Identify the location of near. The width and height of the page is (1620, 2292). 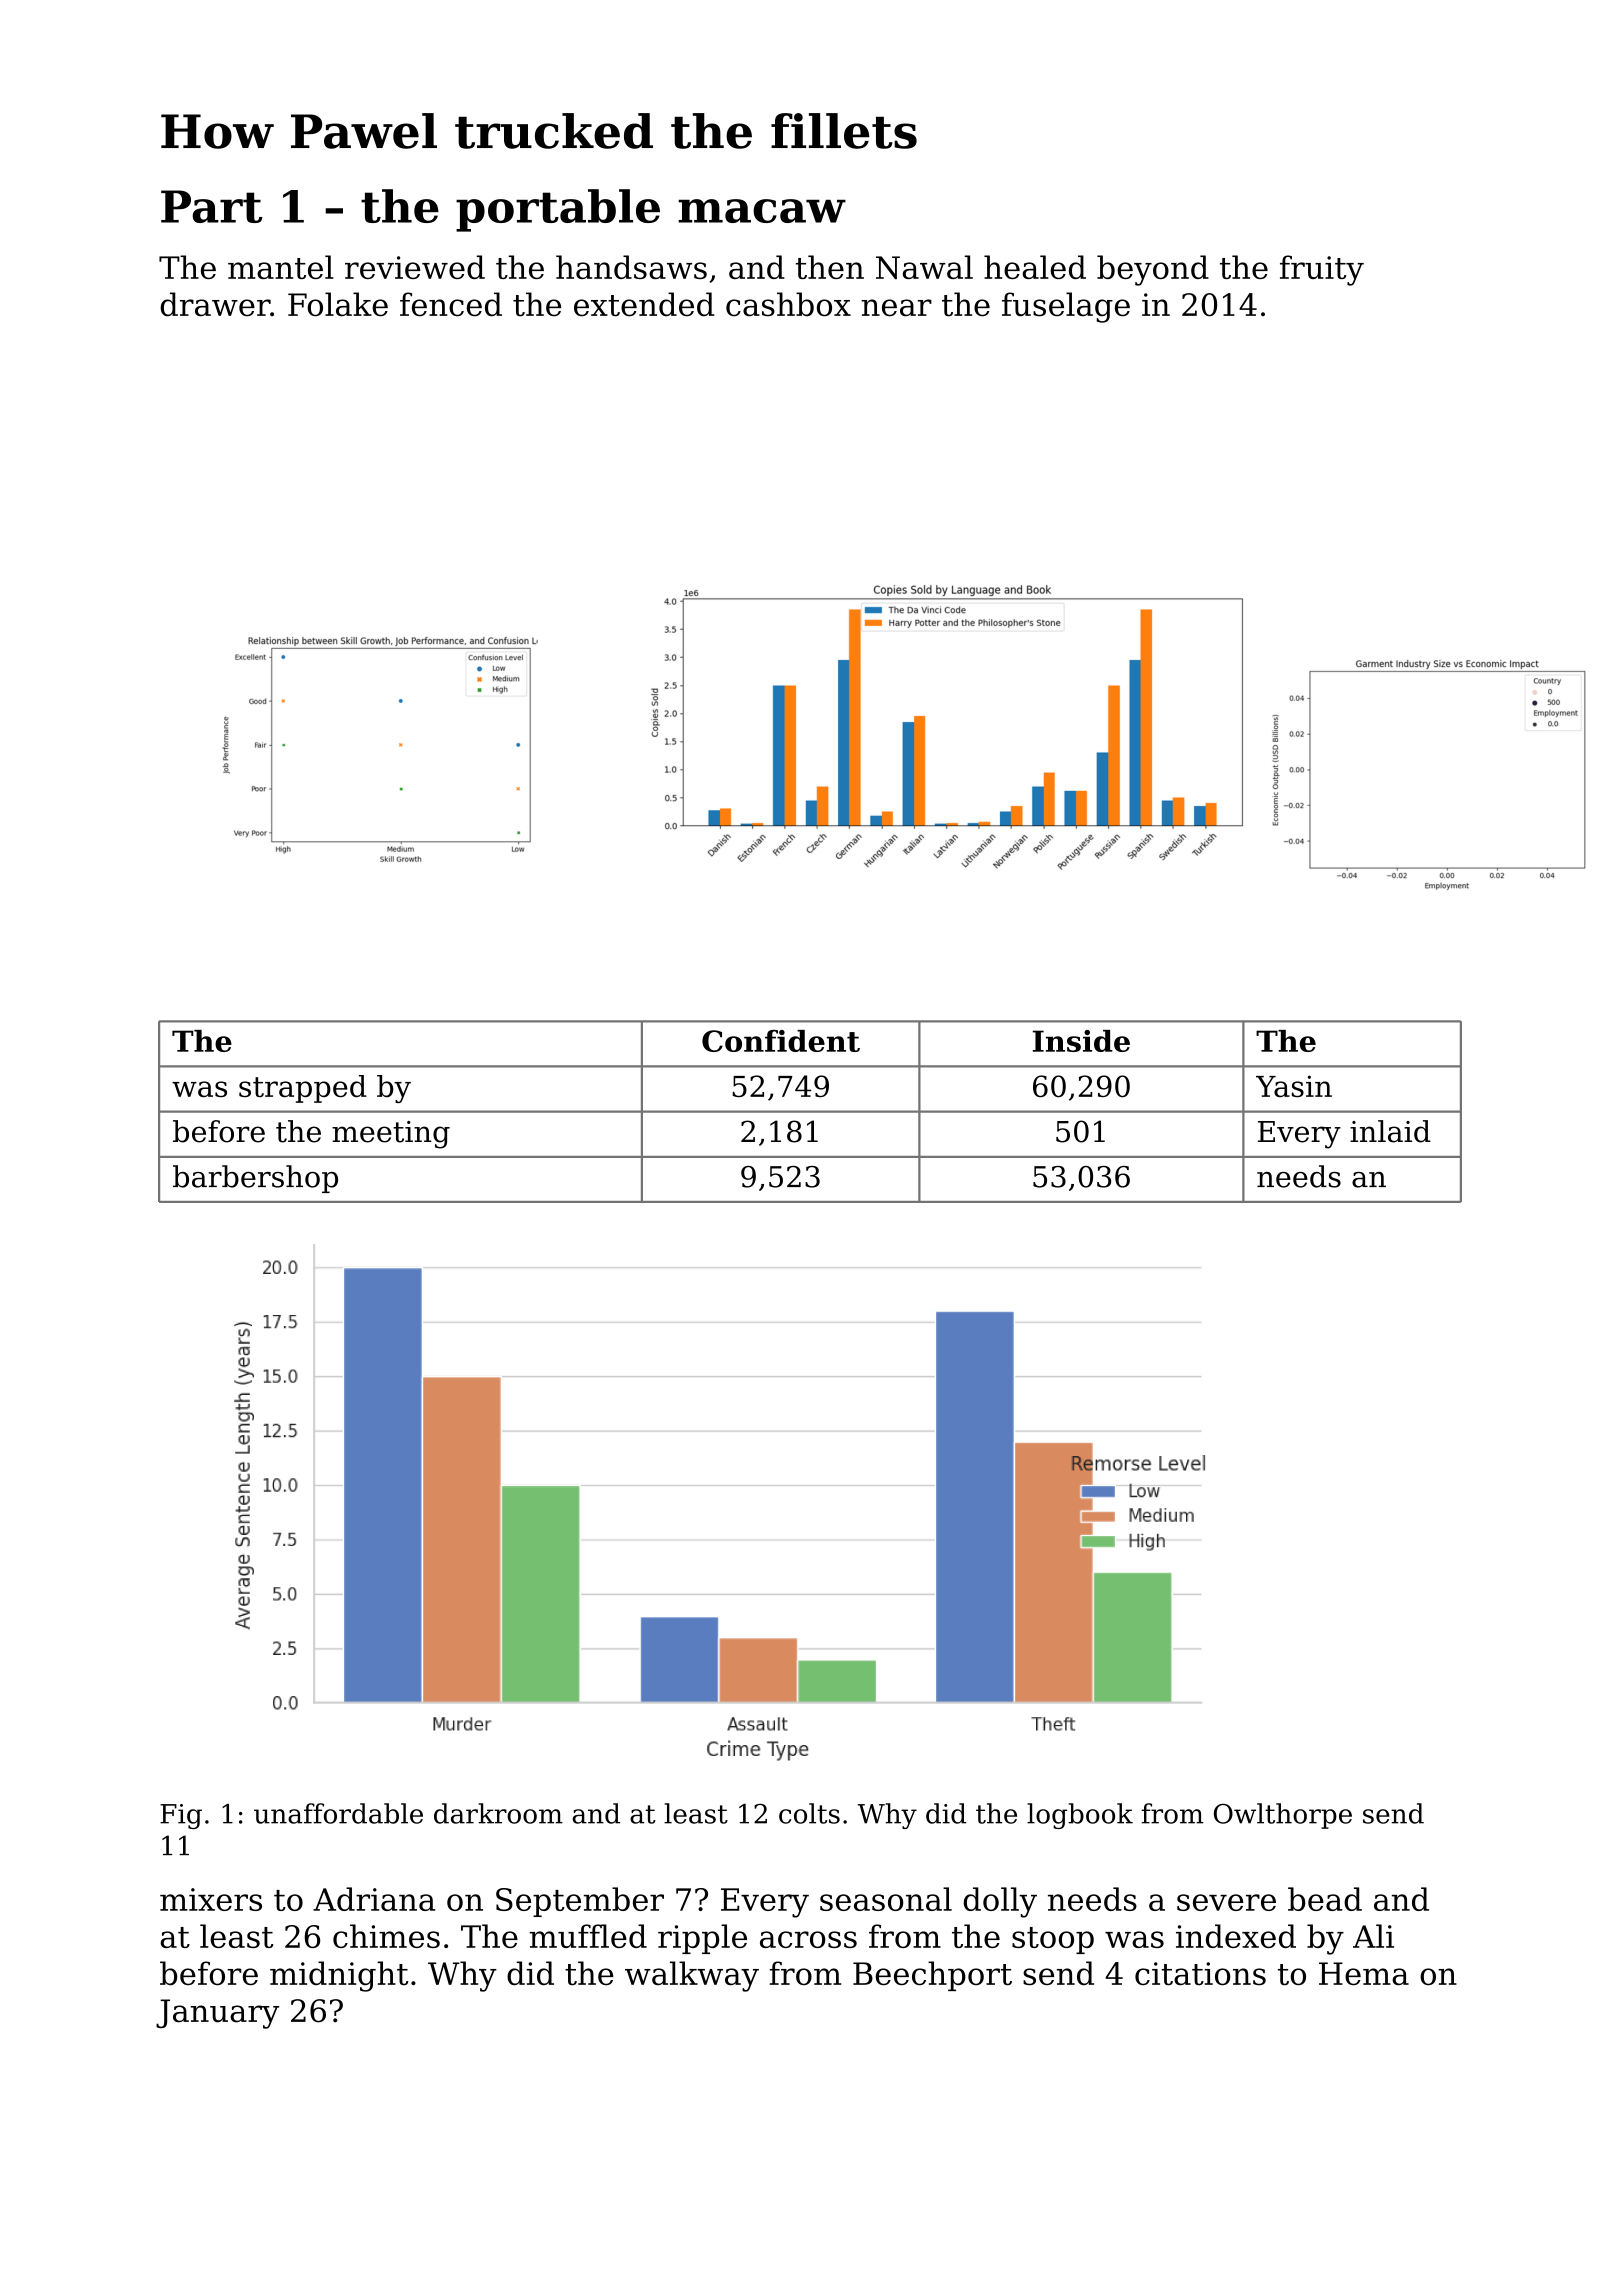
(896, 308).
